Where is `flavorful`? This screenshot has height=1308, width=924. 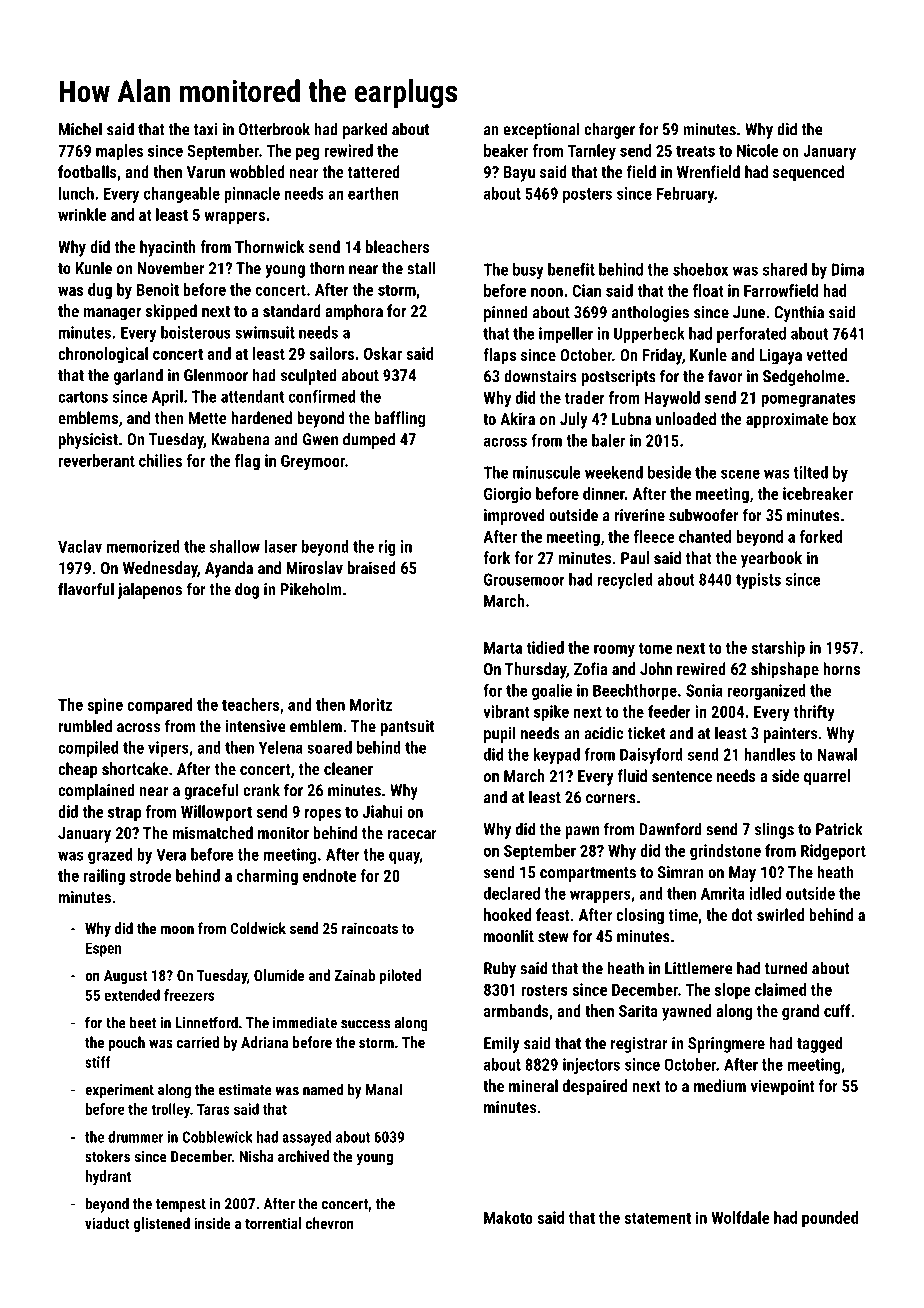
flavorful is located at coordinates (86, 589).
